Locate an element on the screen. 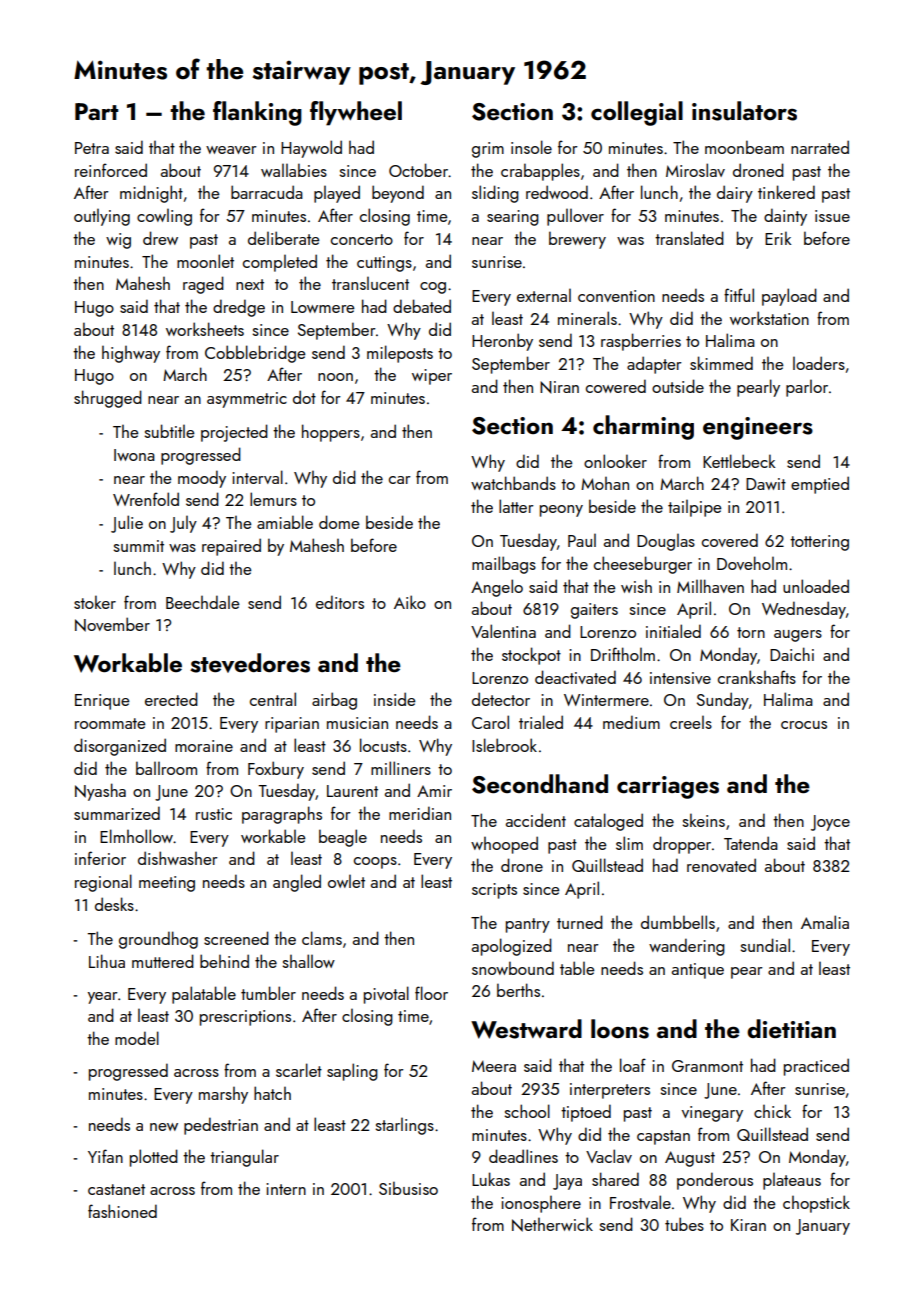  sundial is located at coordinates (765, 945).
